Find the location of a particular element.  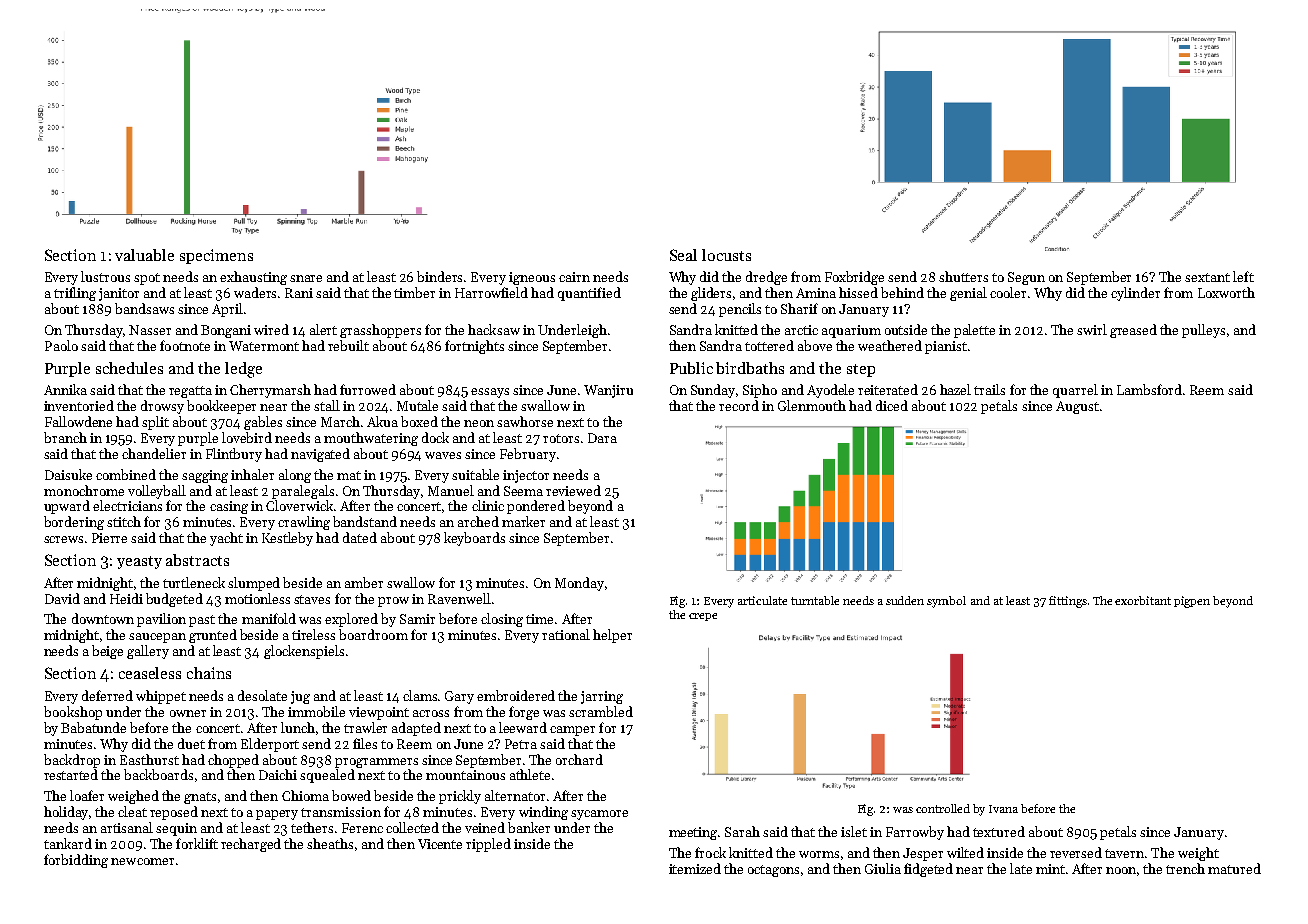

noon is located at coordinates (1121, 870).
